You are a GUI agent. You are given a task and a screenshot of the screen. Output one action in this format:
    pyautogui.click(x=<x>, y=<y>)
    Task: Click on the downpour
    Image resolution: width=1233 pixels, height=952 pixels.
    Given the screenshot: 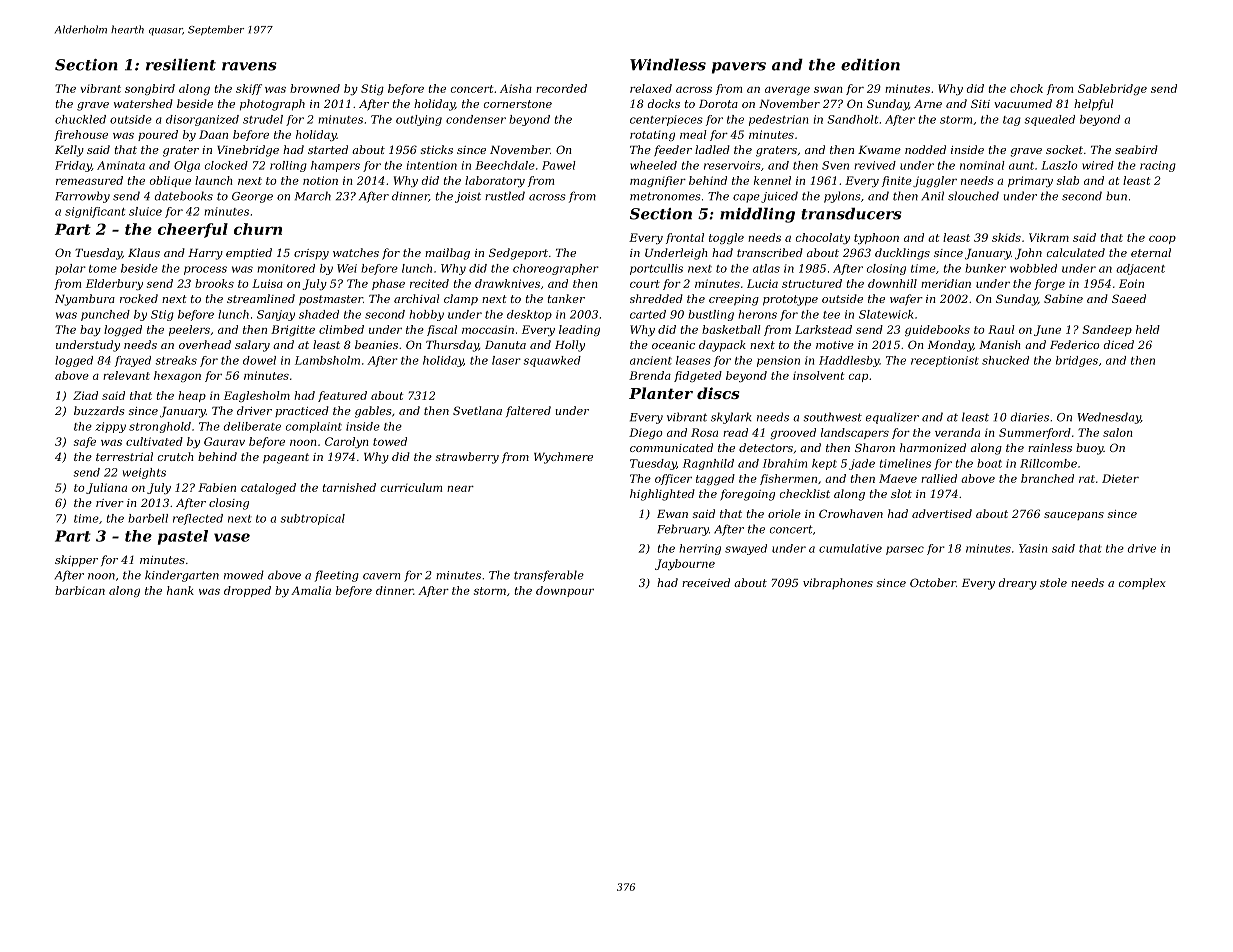 What is the action you would take?
    pyautogui.click(x=565, y=591)
